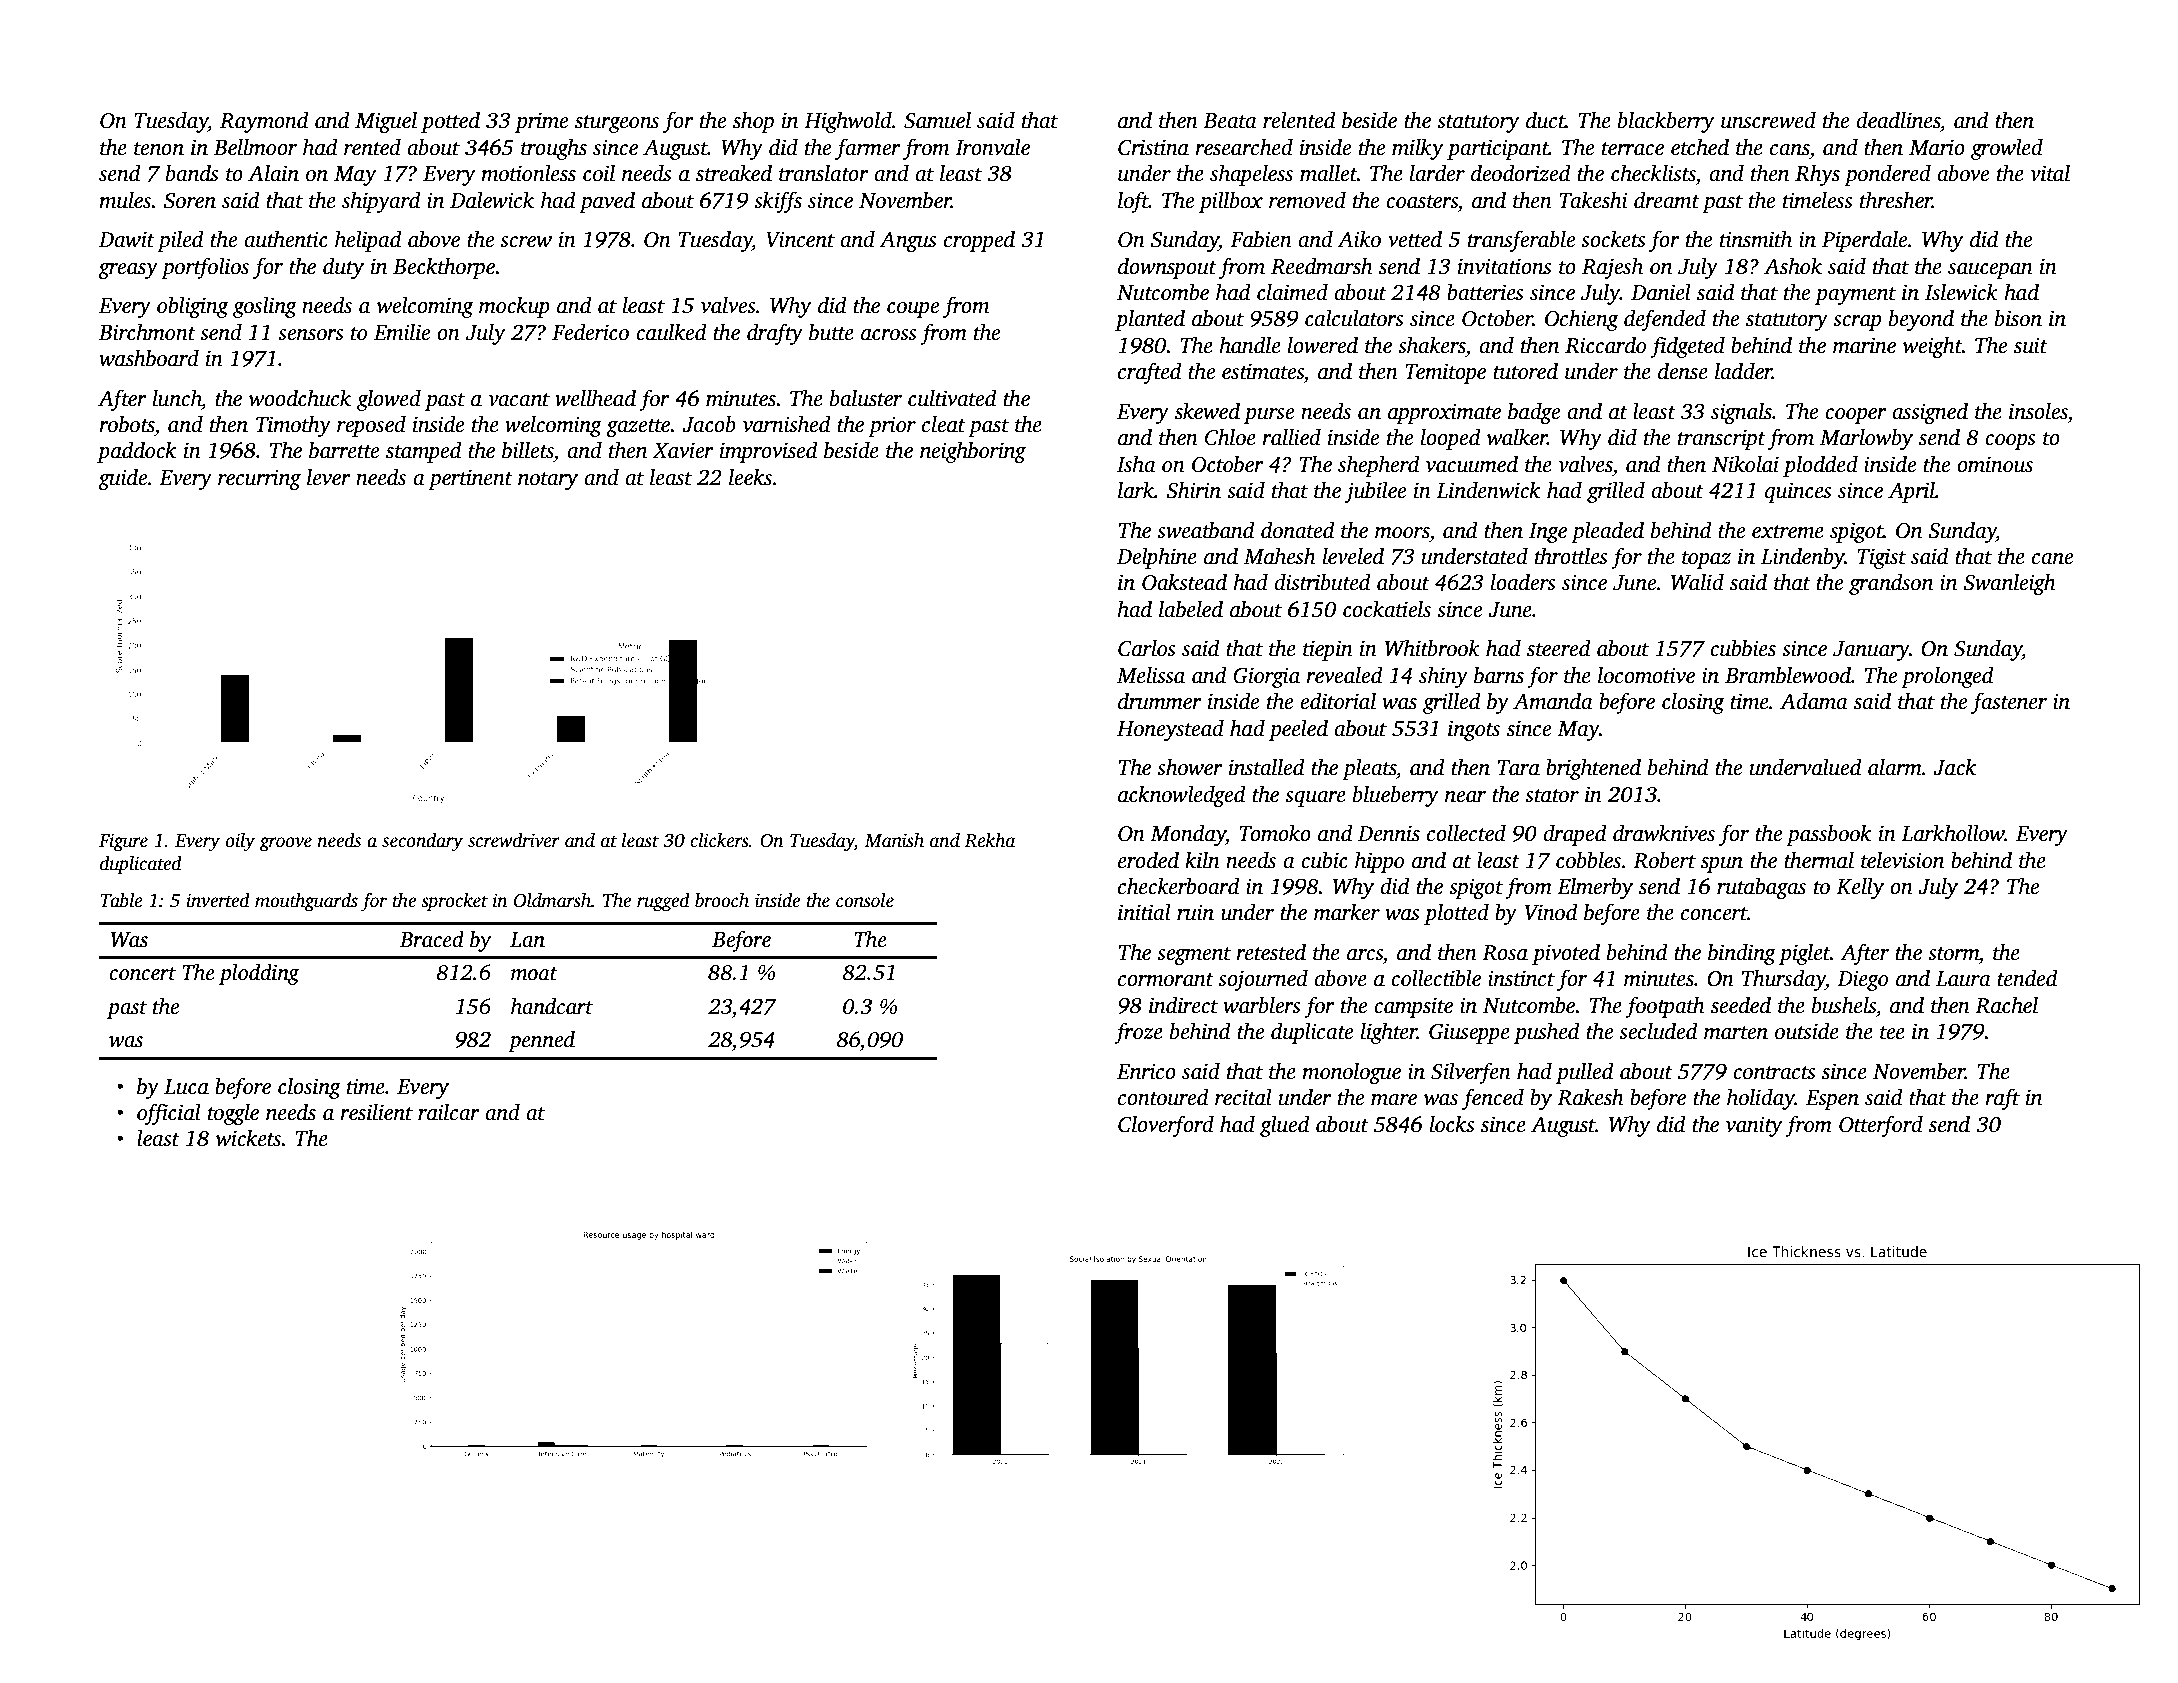 The width and height of the screenshot is (2178, 1683). Describe the element at coordinates (1505, 266) in the screenshot. I see `invitations` at that location.
